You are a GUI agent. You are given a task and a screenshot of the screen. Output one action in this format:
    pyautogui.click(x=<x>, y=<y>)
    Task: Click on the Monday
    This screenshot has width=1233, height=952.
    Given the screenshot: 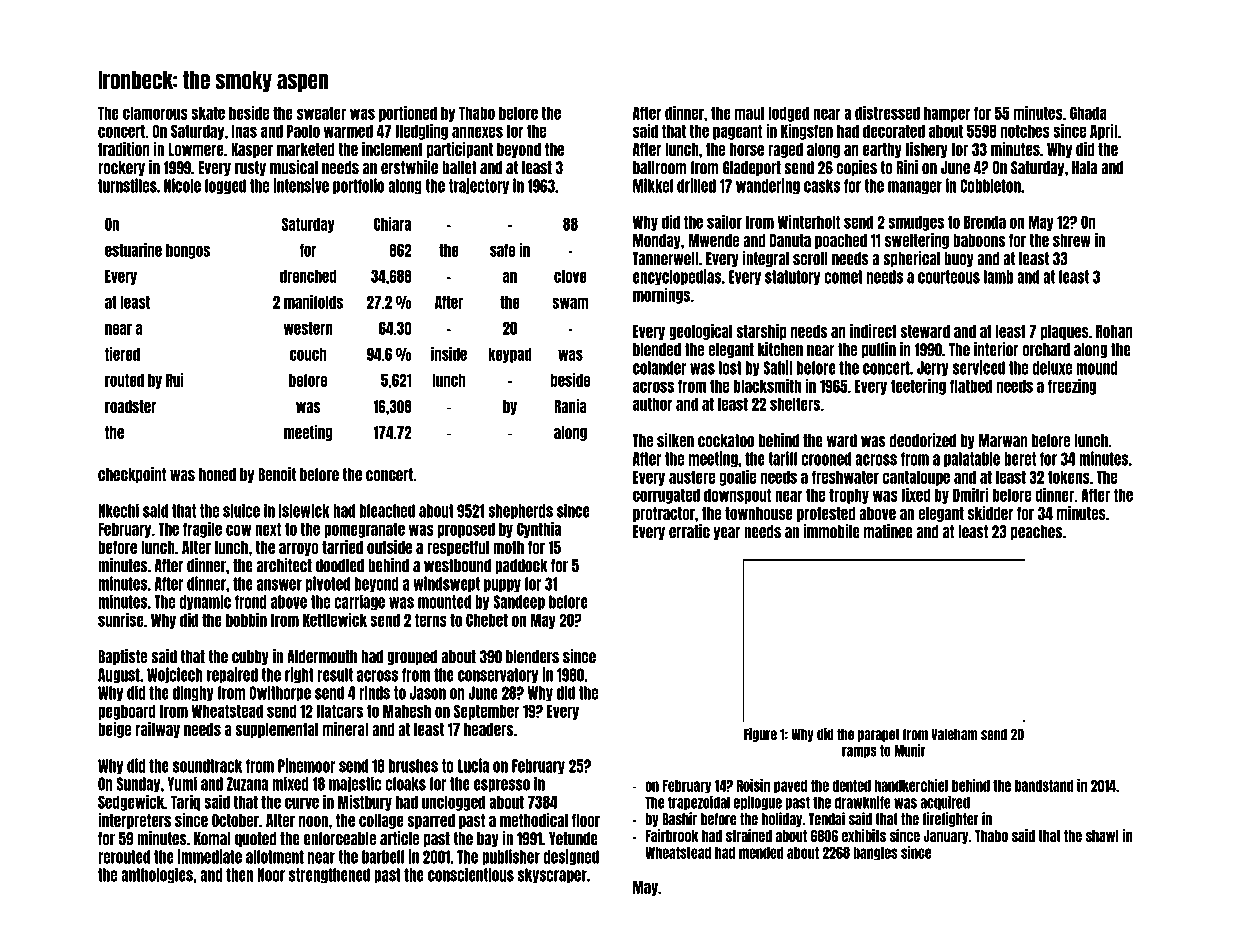 What is the action you would take?
    pyautogui.click(x=657, y=241)
